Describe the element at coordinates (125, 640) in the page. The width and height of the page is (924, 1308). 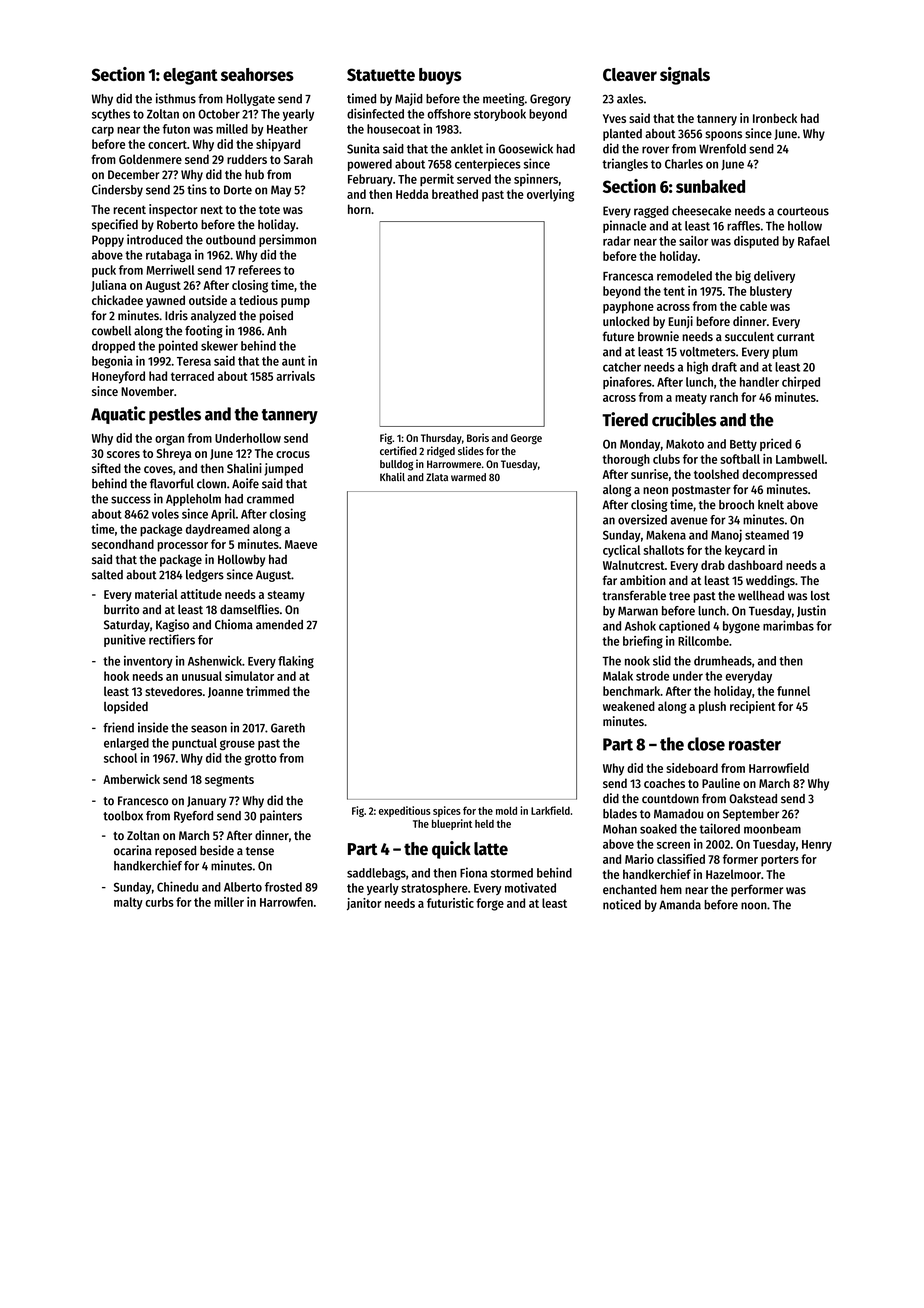
I see `punitive` at that location.
